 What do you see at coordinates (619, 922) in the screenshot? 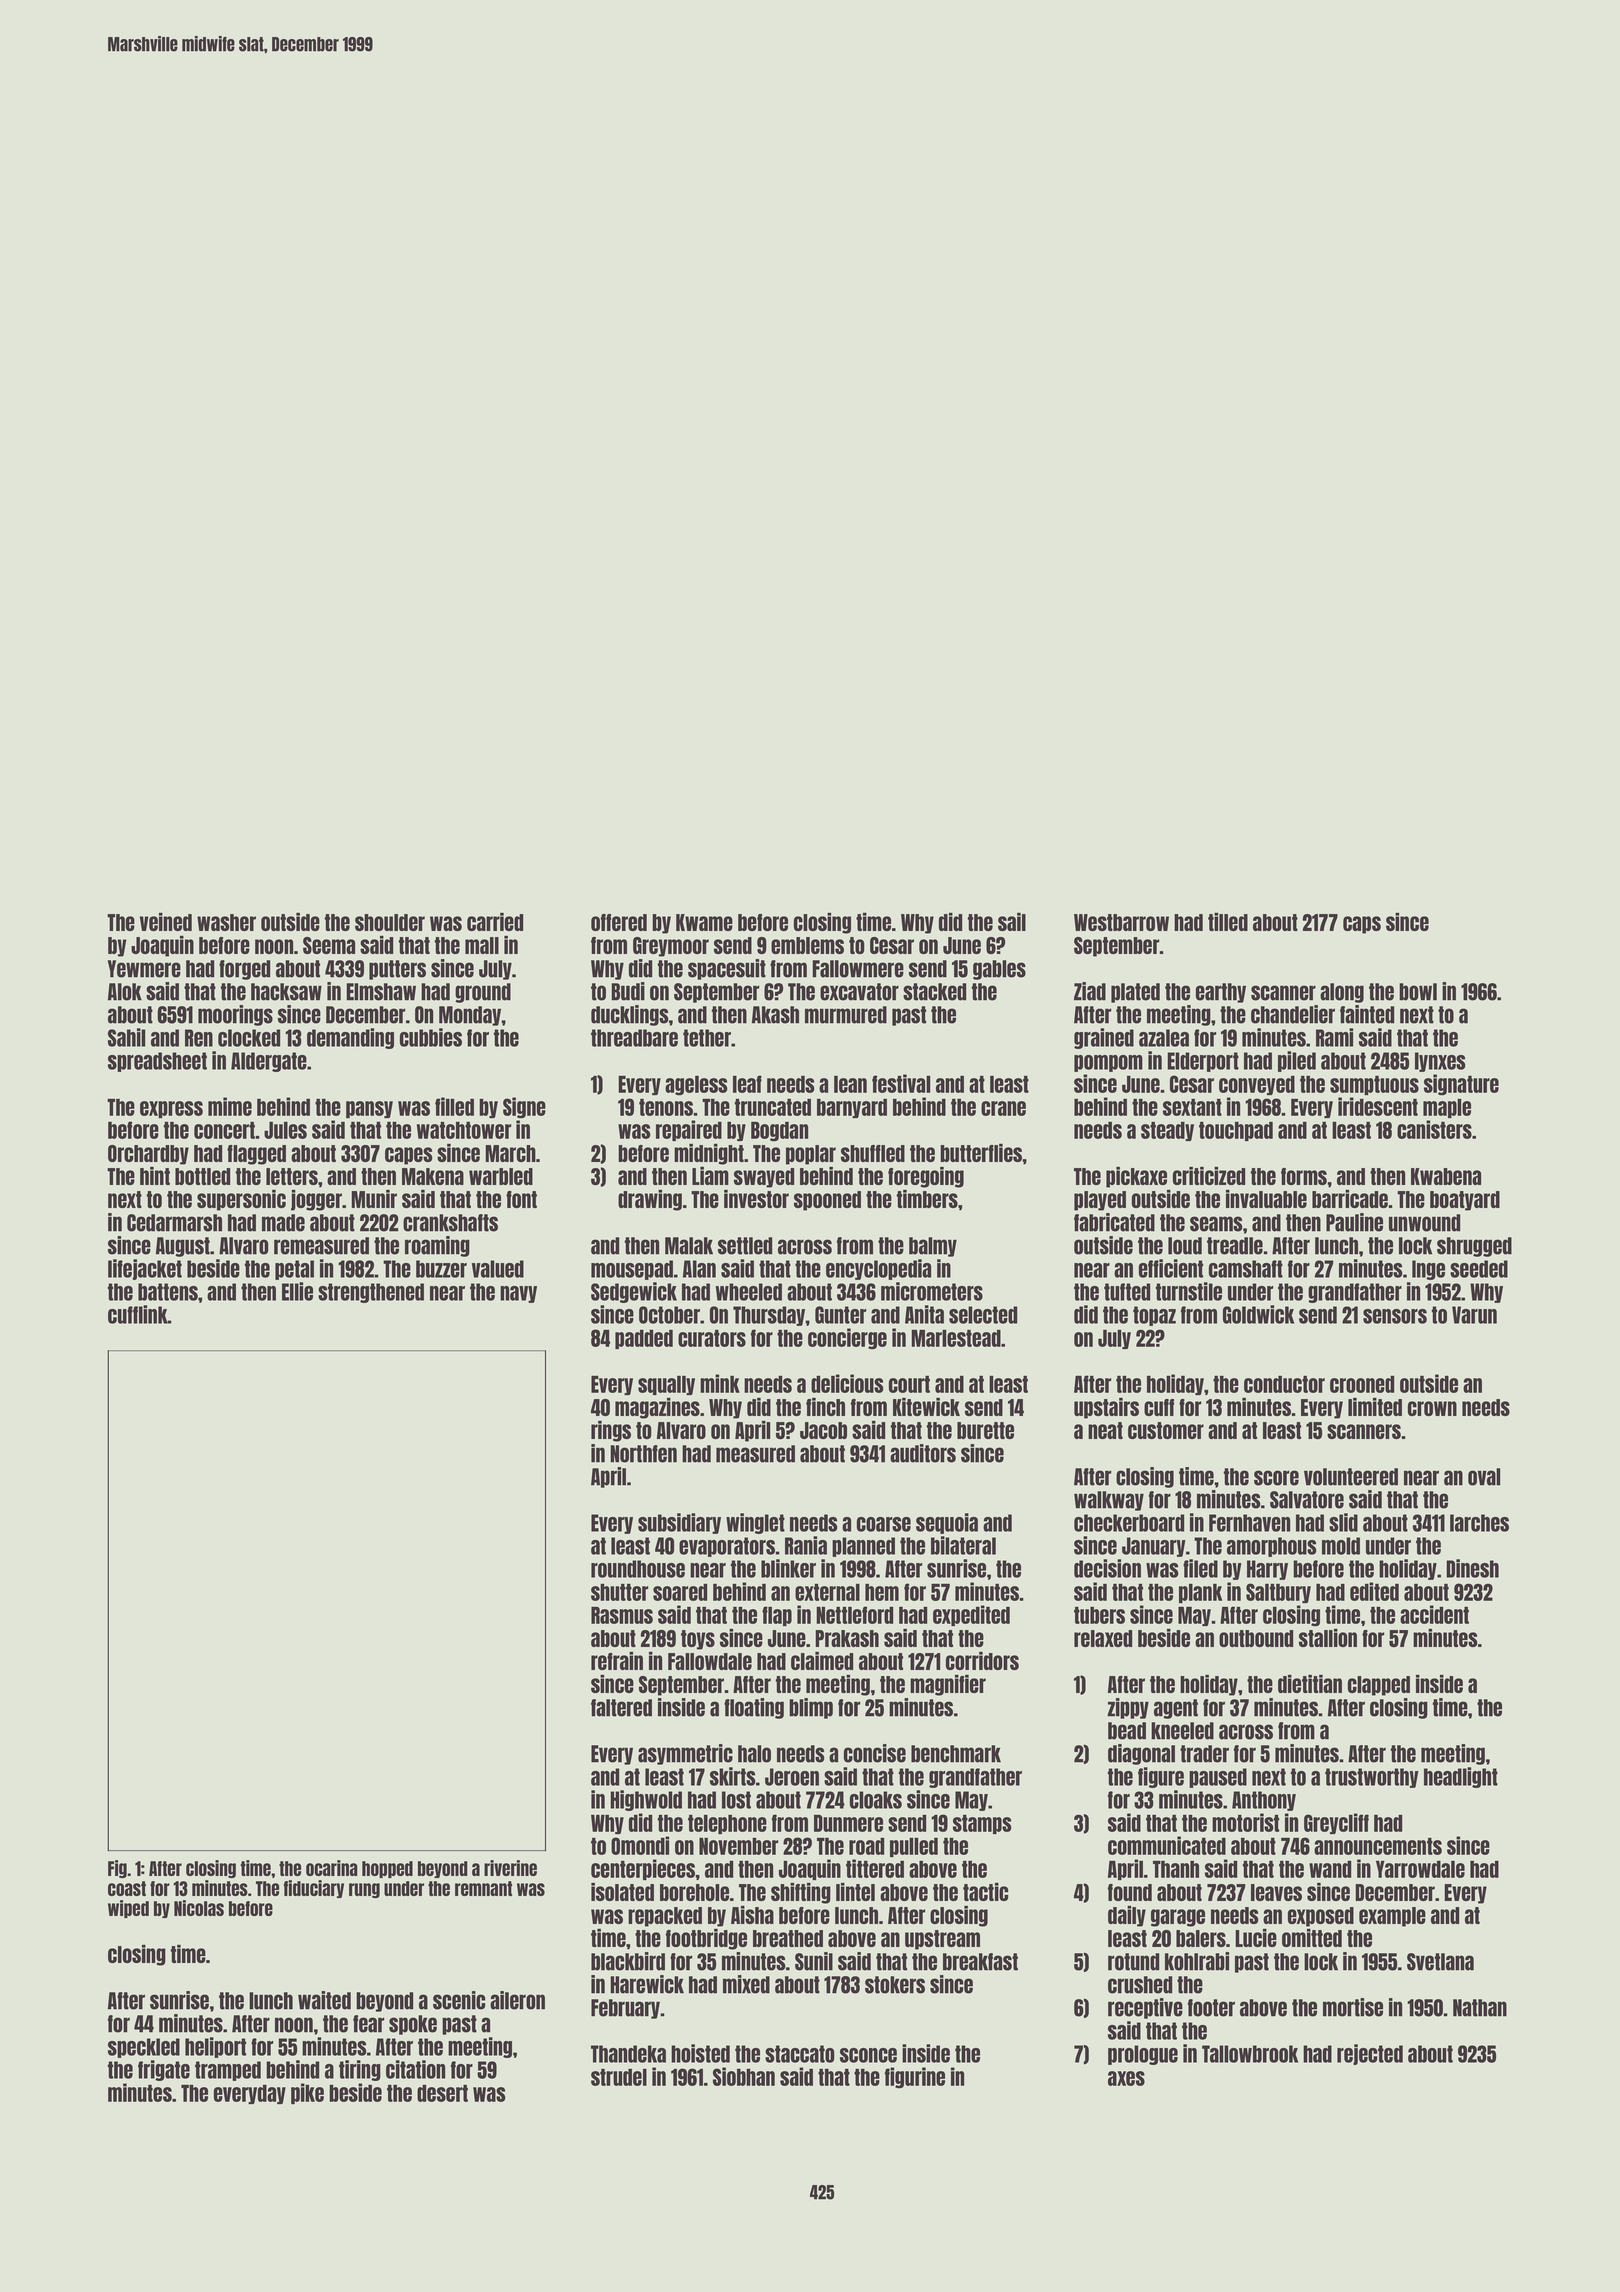
I see `offered` at bounding box center [619, 922].
